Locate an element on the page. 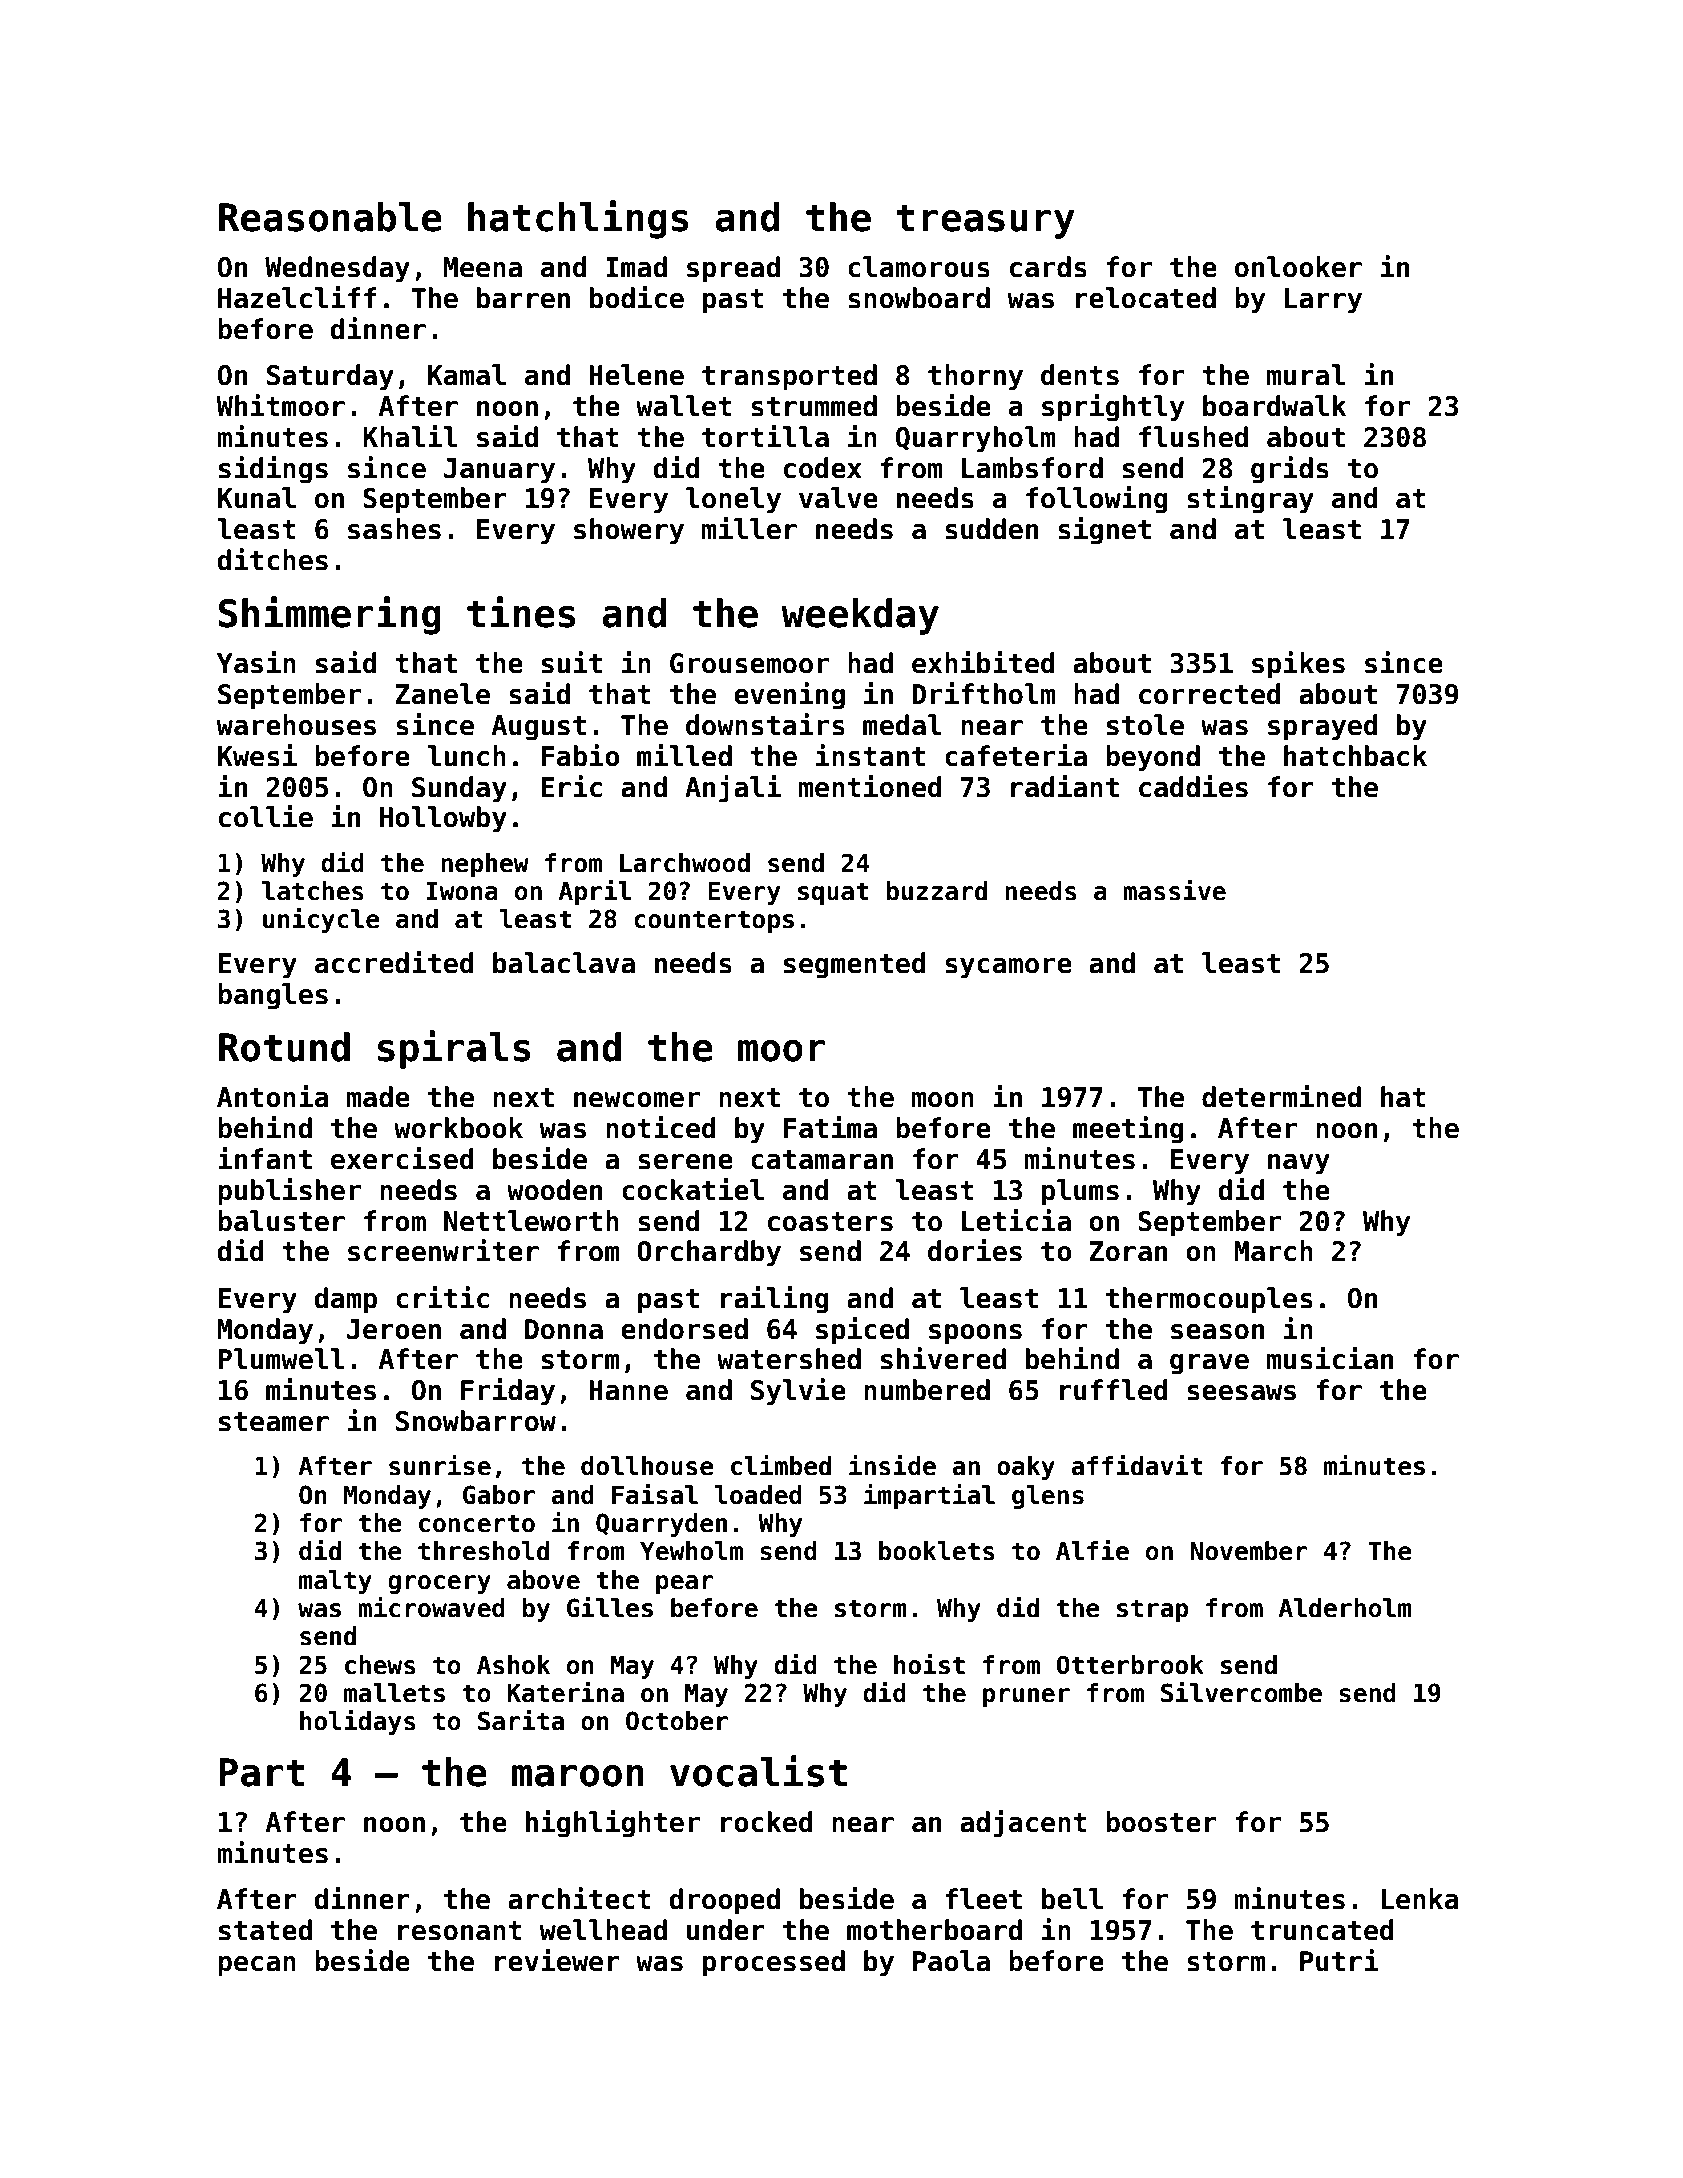 This page has width=1683, height=2178. Shimmering is located at coordinates (330, 615).
